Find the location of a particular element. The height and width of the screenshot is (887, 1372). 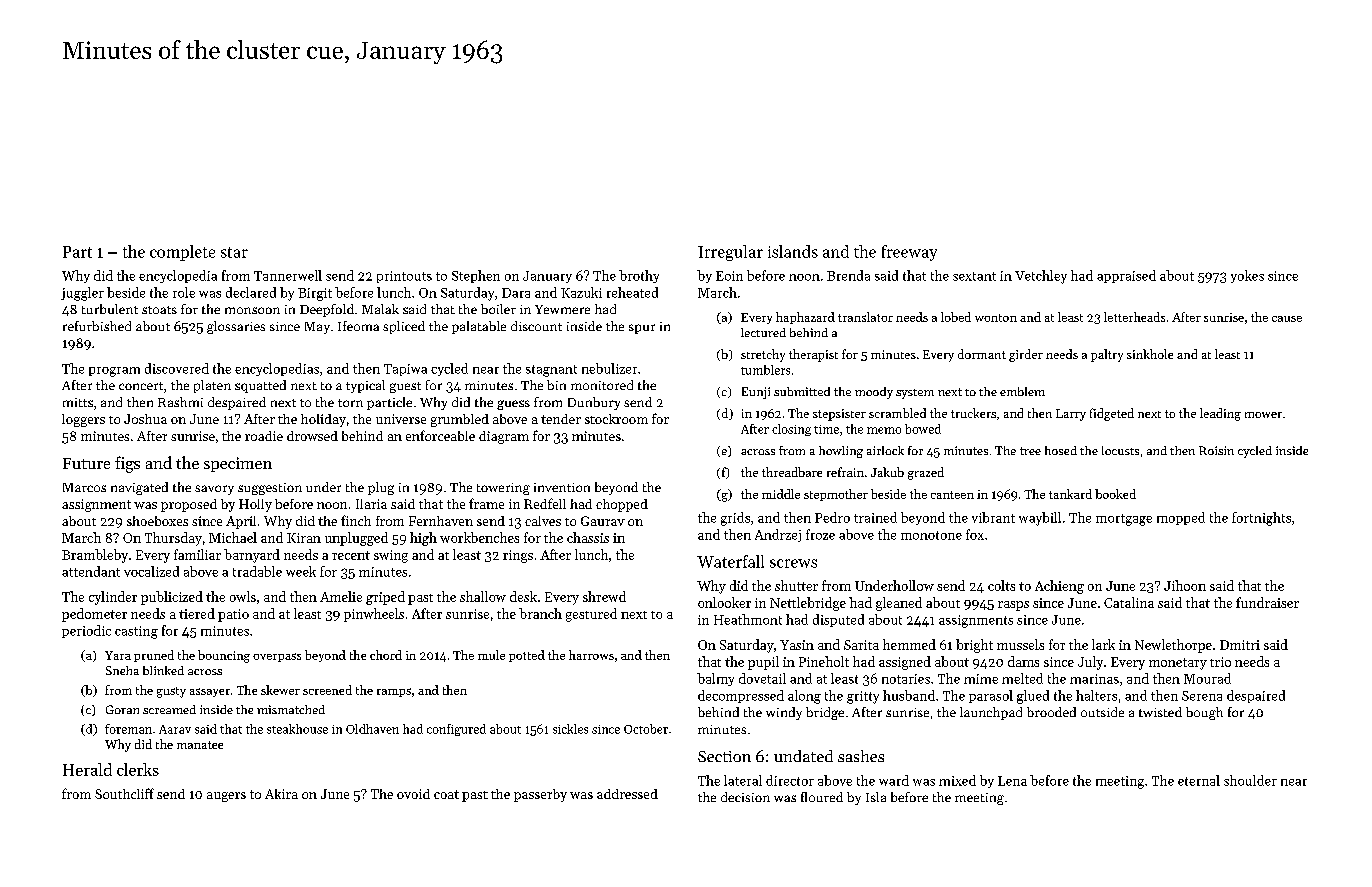

patio is located at coordinates (233, 615).
